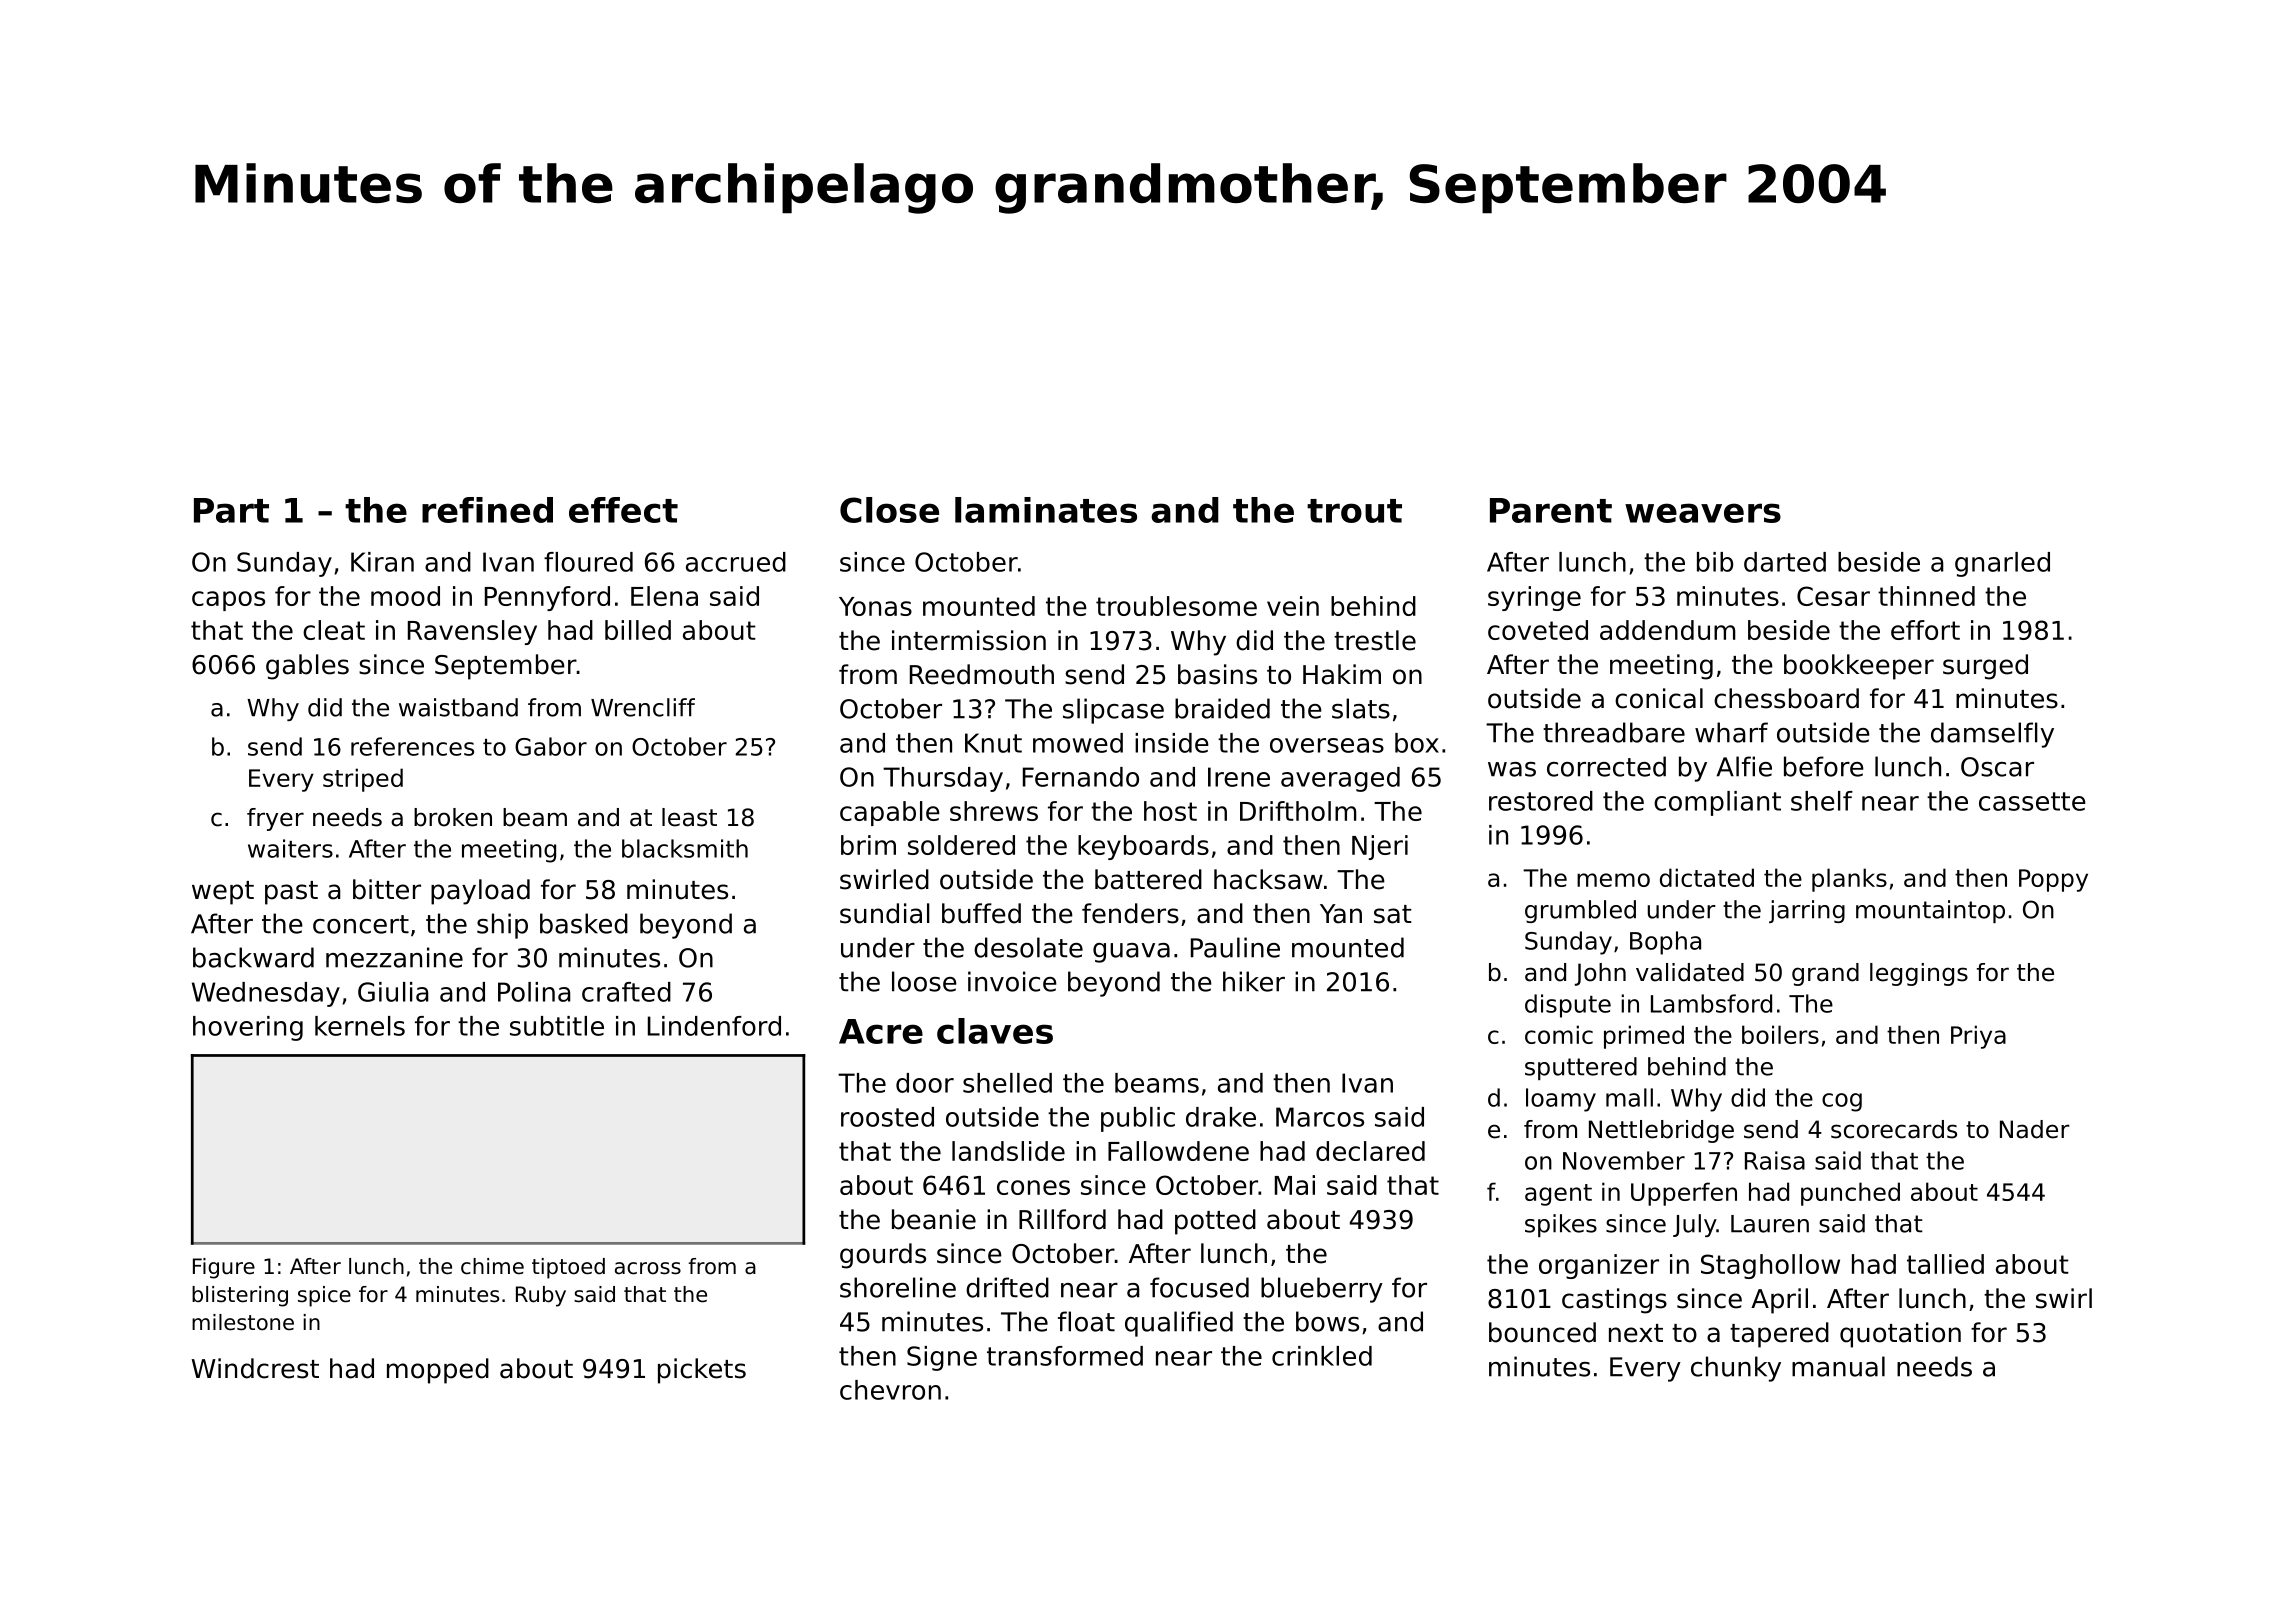 The image size is (2292, 1620). Describe the element at coordinates (541, 1296) in the document. I see `Ruby` at that location.
